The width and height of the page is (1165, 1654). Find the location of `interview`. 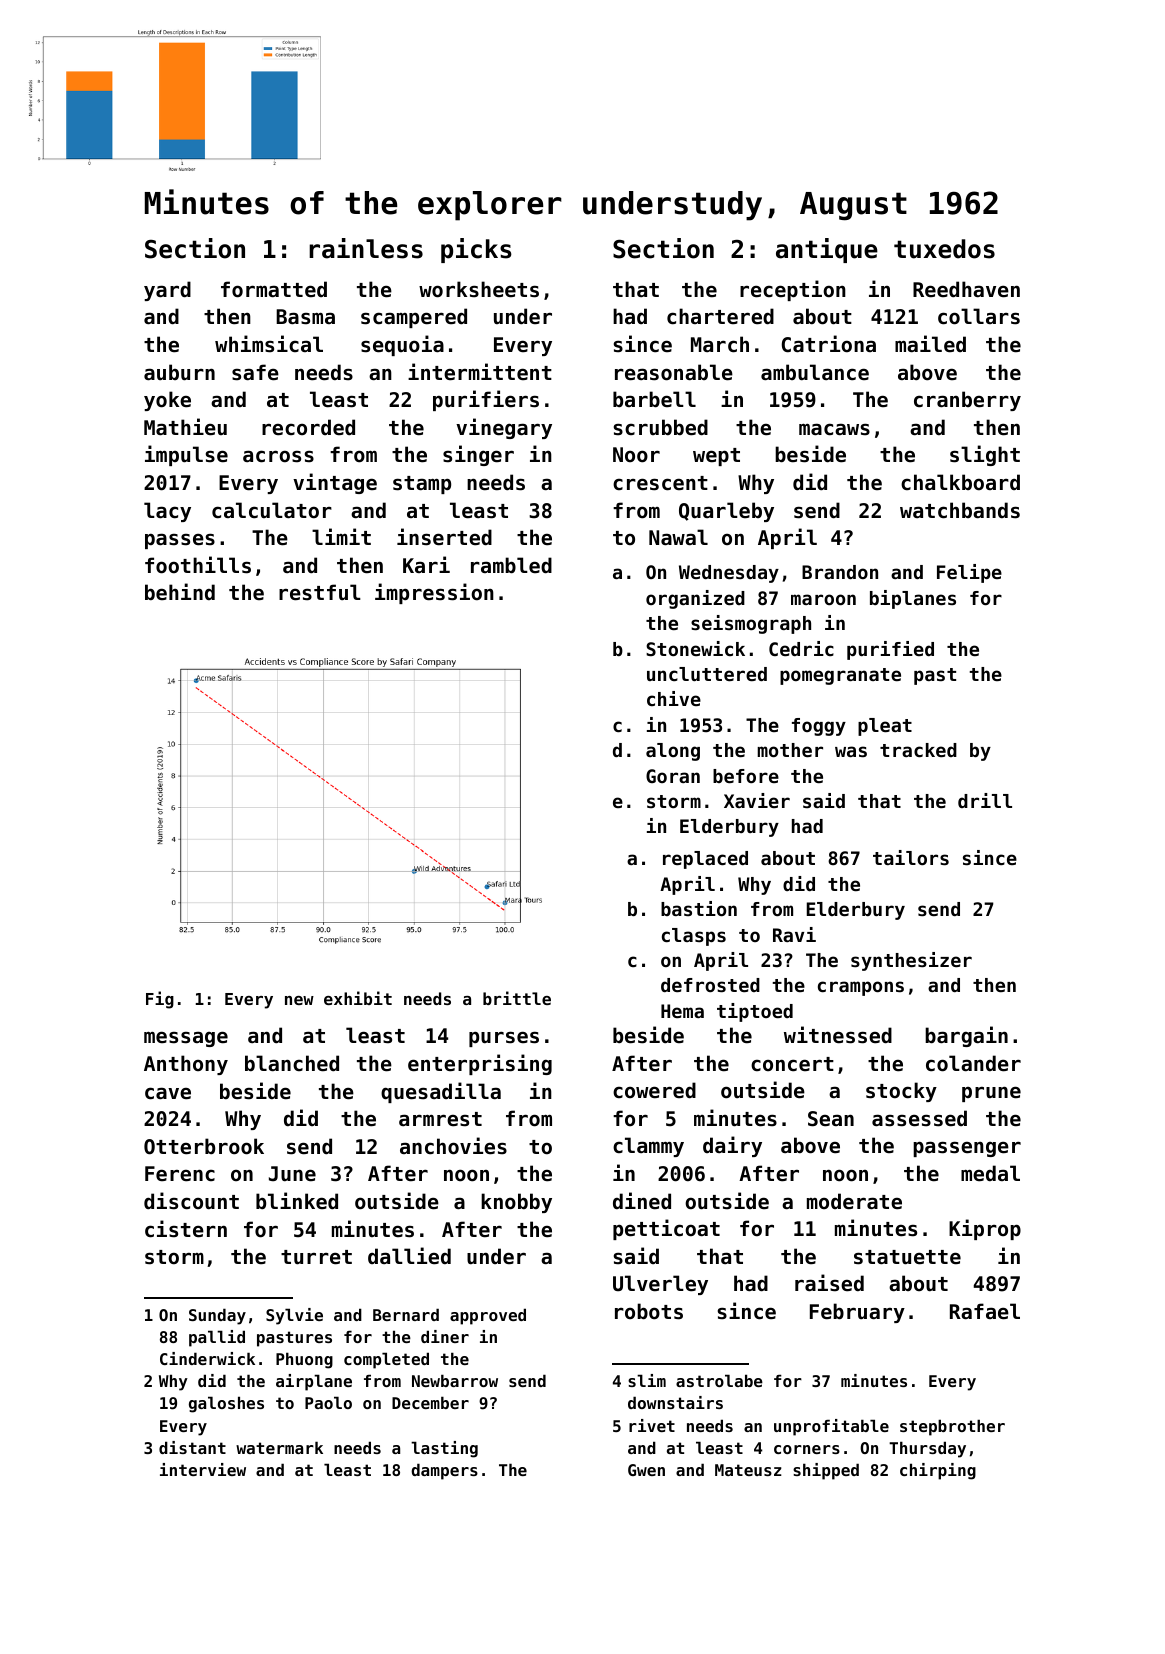

interview is located at coordinates (203, 1469).
